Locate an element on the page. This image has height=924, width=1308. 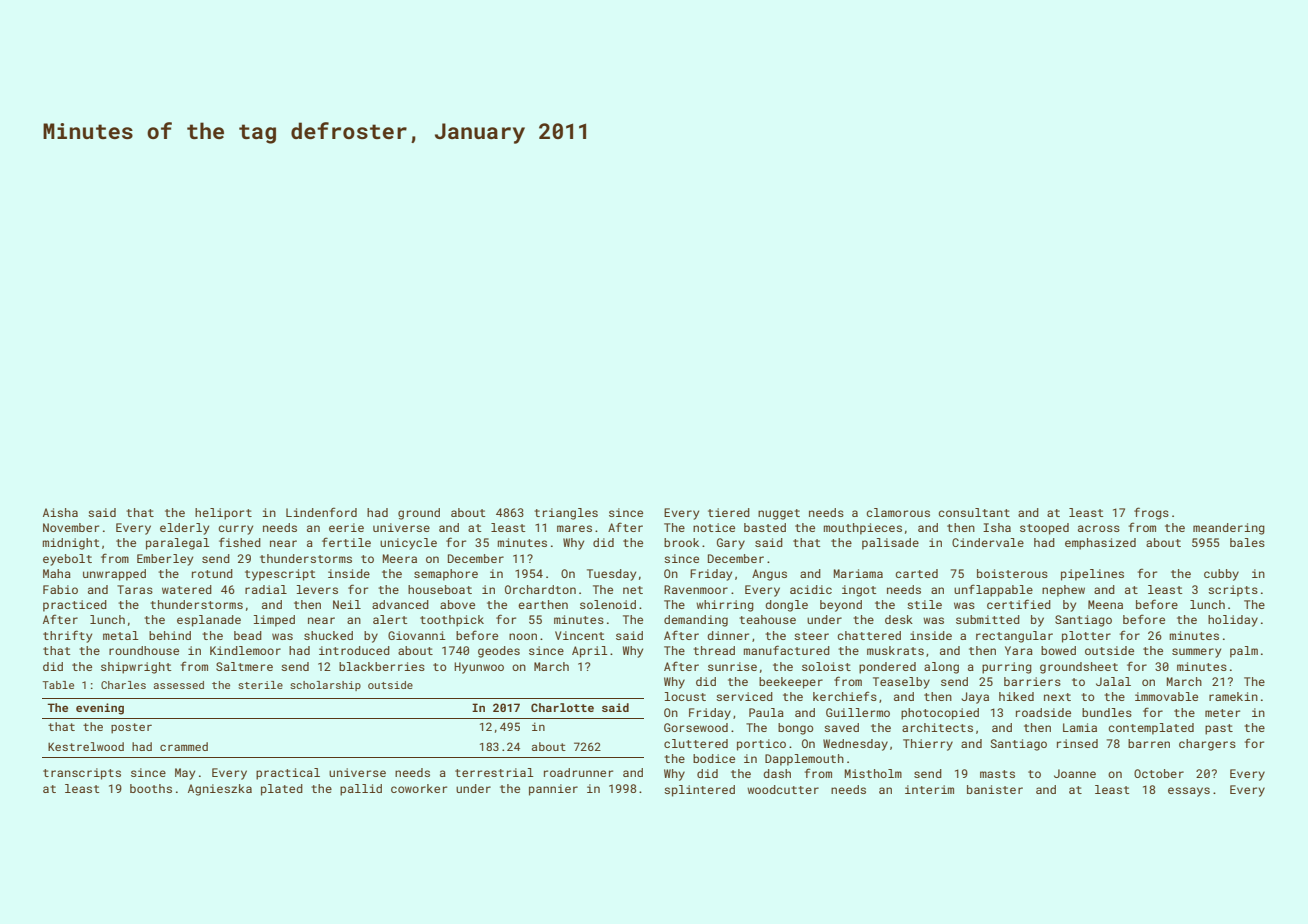
triangles is located at coordinates (566, 514).
